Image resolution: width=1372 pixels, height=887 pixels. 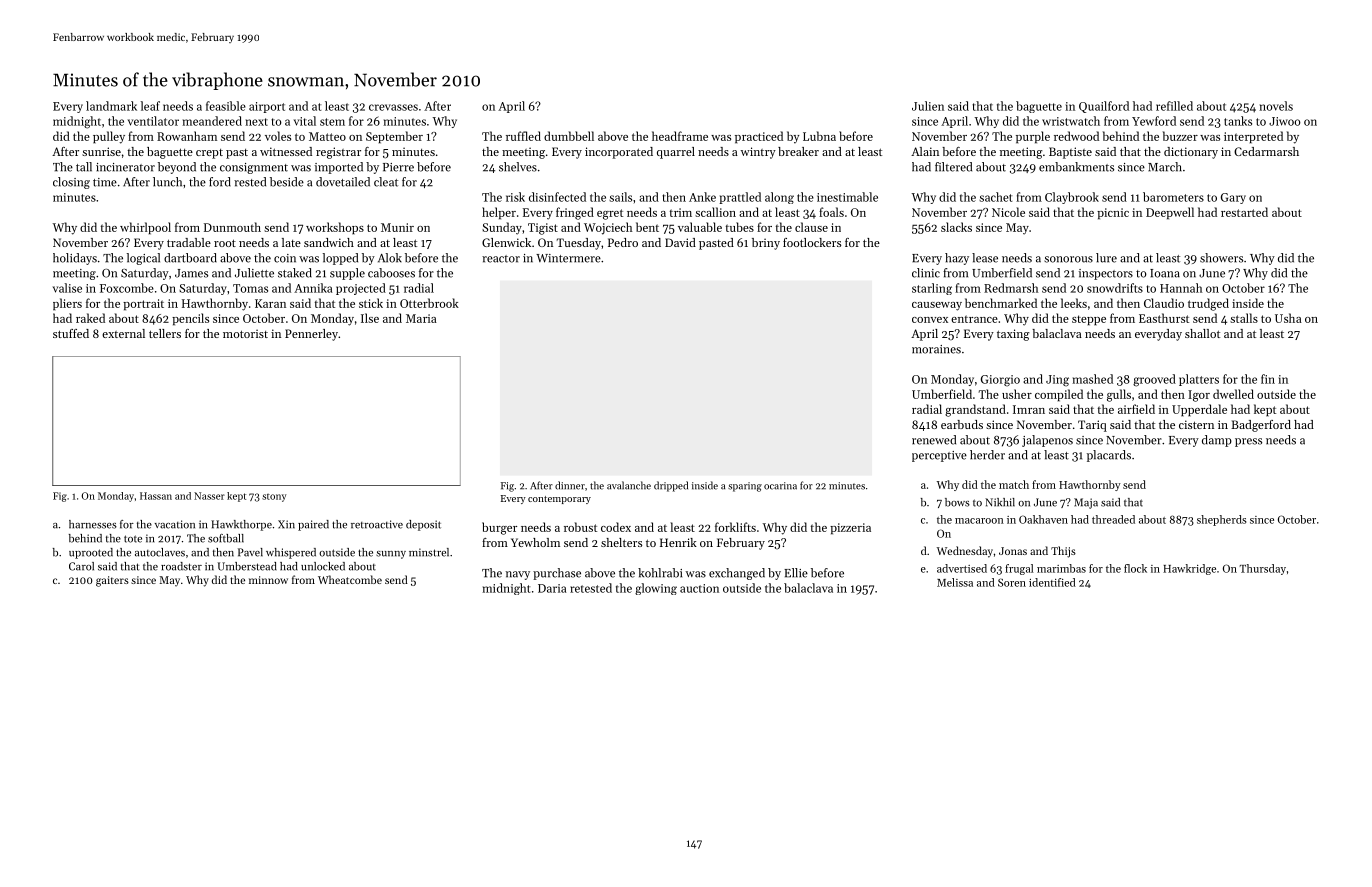 What do you see at coordinates (311, 335) in the page?
I see `Pennerley` at bounding box center [311, 335].
